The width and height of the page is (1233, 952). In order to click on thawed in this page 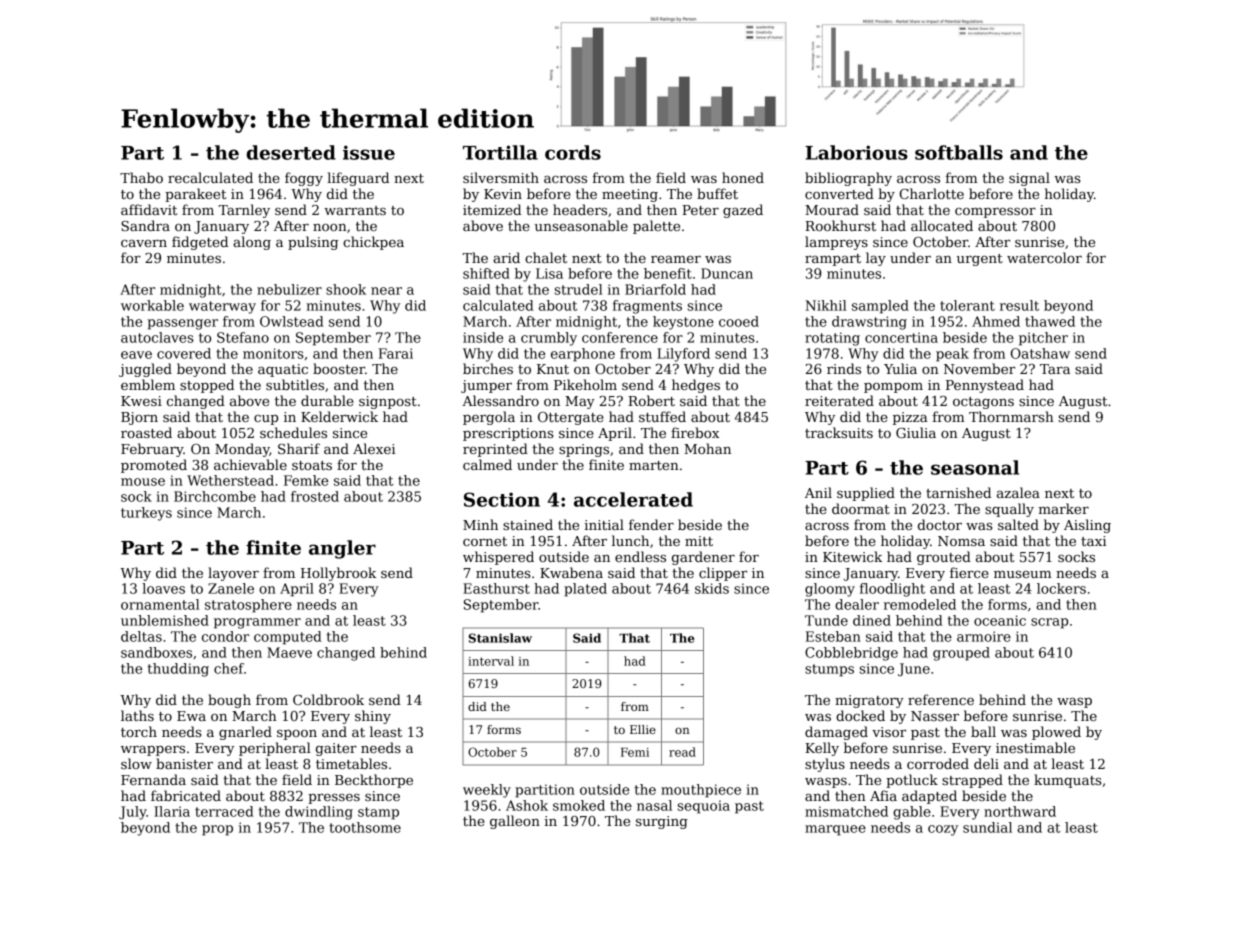, I will do `click(1050, 321)`.
